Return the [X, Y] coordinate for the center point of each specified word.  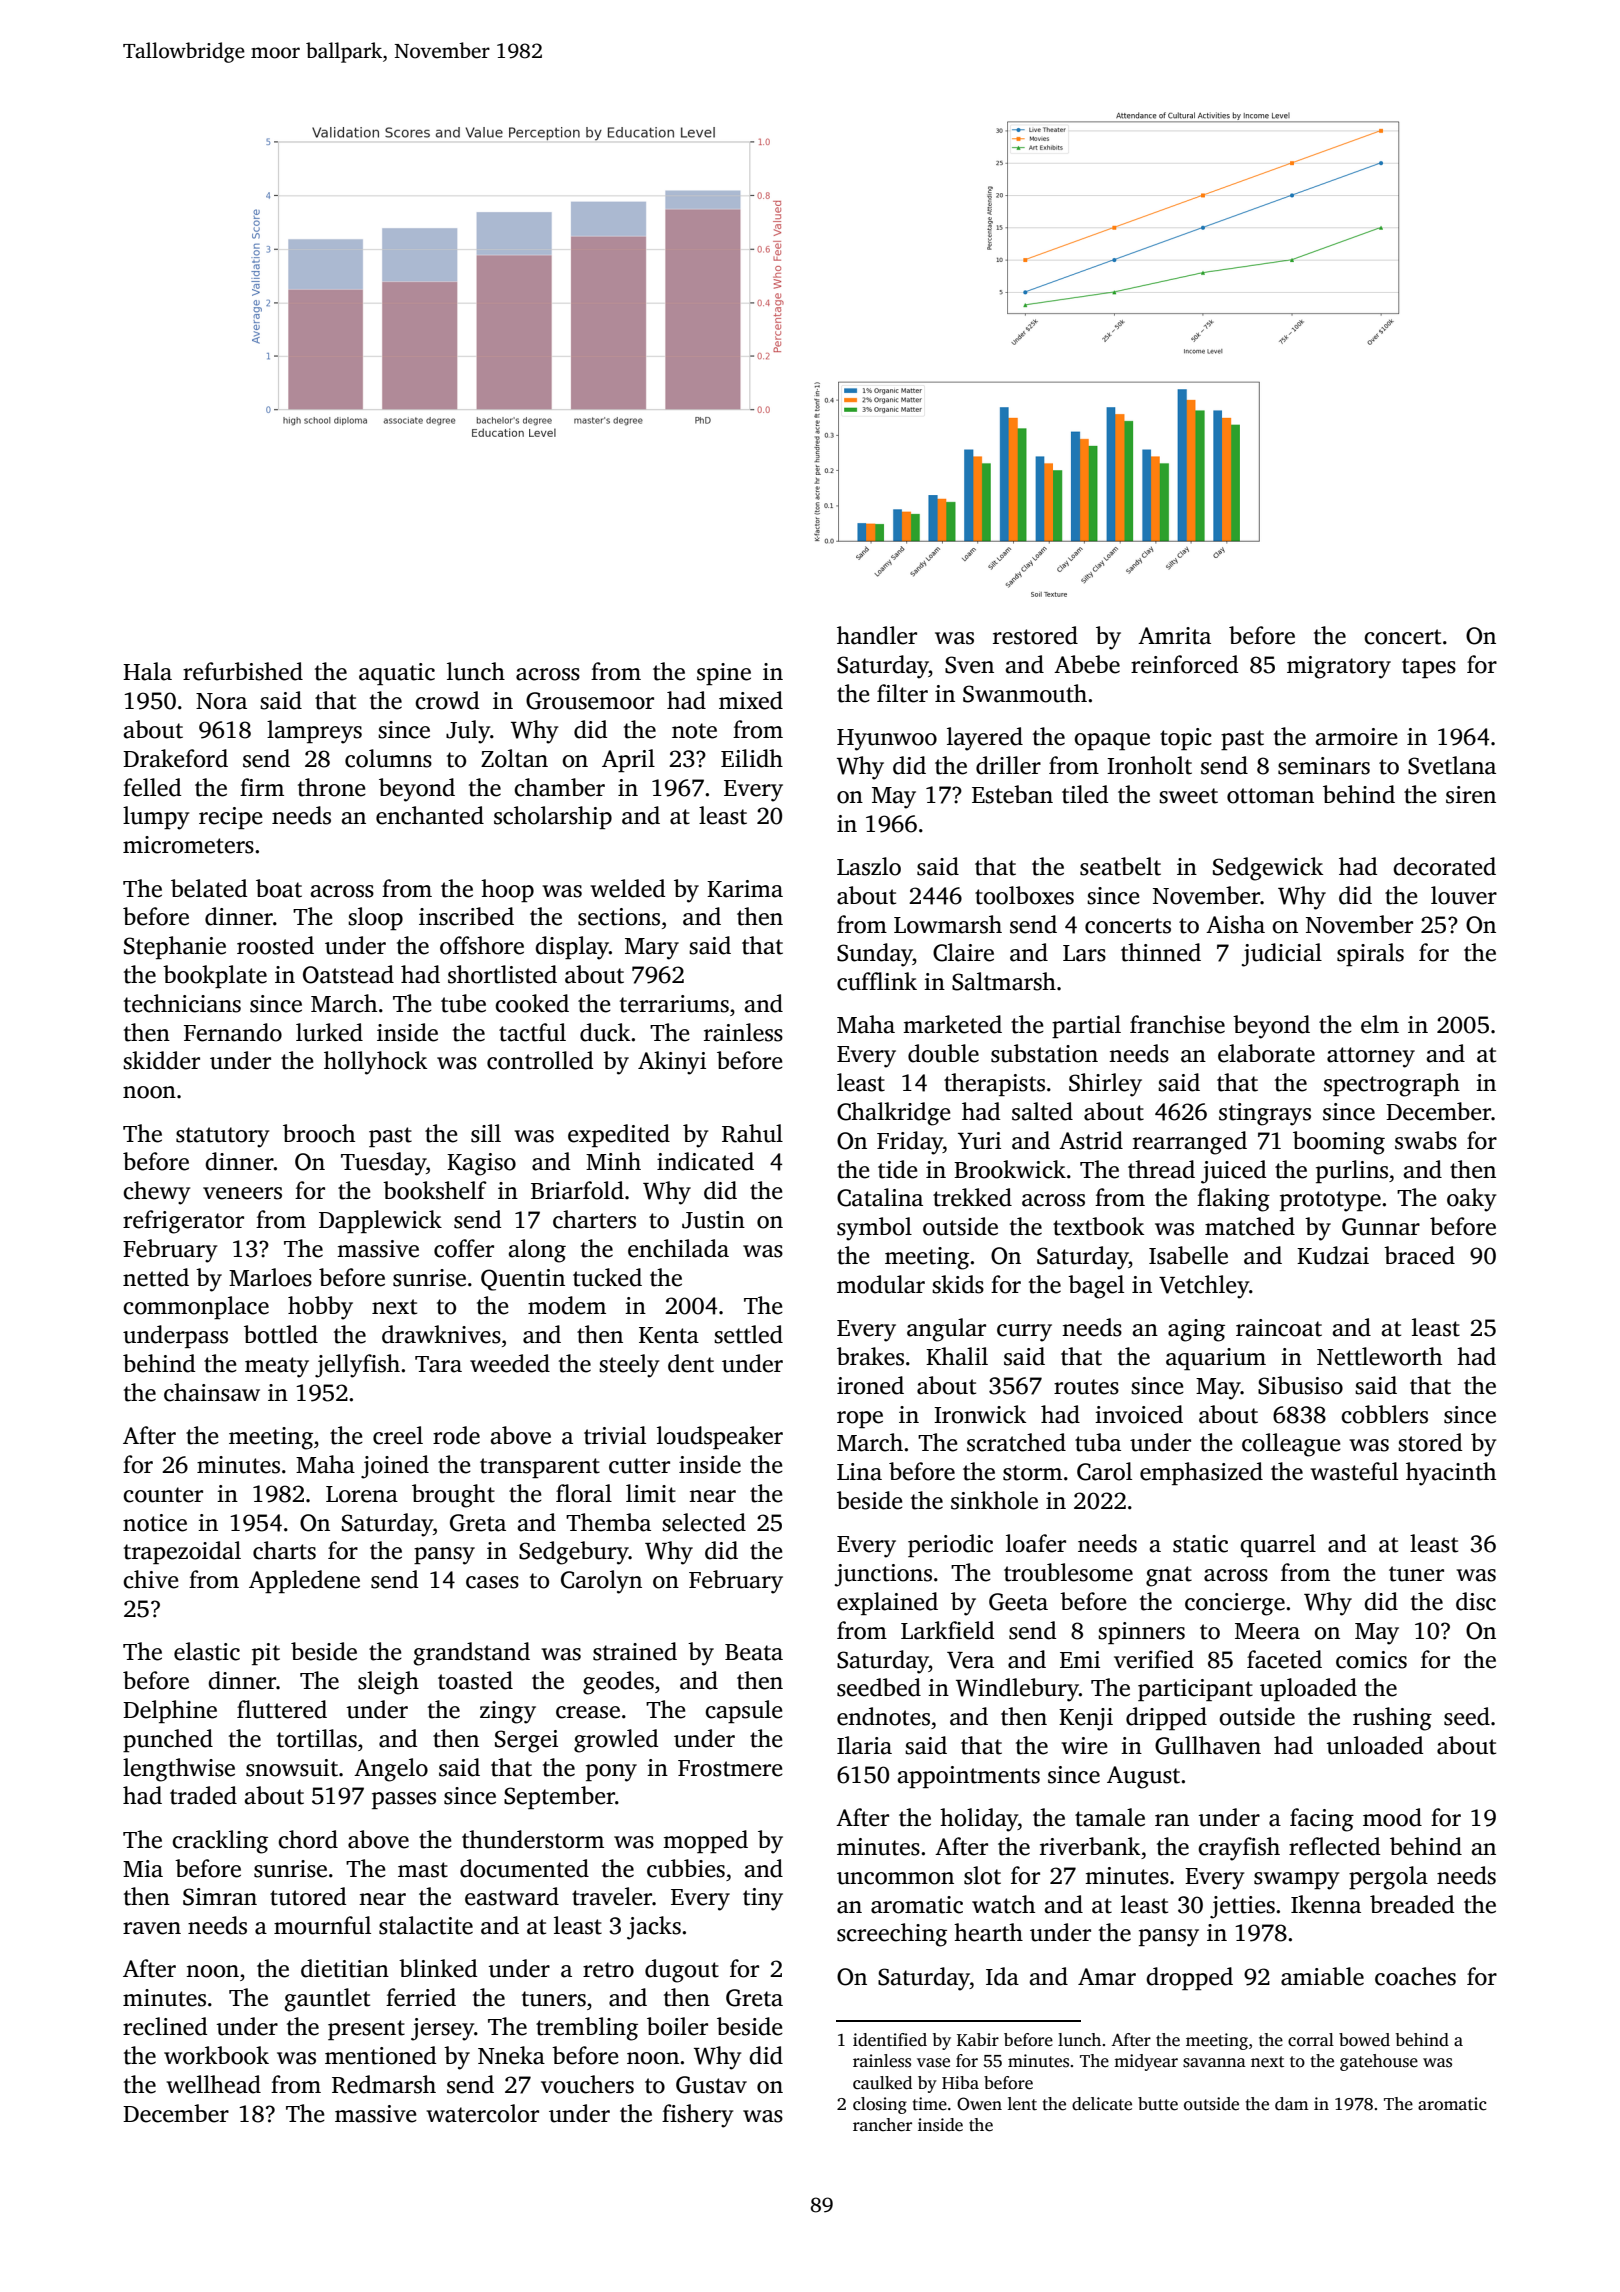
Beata [754, 1652]
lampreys [314, 732]
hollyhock [375, 1063]
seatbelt [1120, 866]
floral [584, 1493]
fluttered [282, 1709]
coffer [464, 1248]
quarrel [1278, 1545]
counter [163, 1495]
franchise [1177, 1024]
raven [152, 1928]
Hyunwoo [887, 740]
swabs [1426, 1140]
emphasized [1201, 1473]
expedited [619, 1135]
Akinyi [672, 1063]
